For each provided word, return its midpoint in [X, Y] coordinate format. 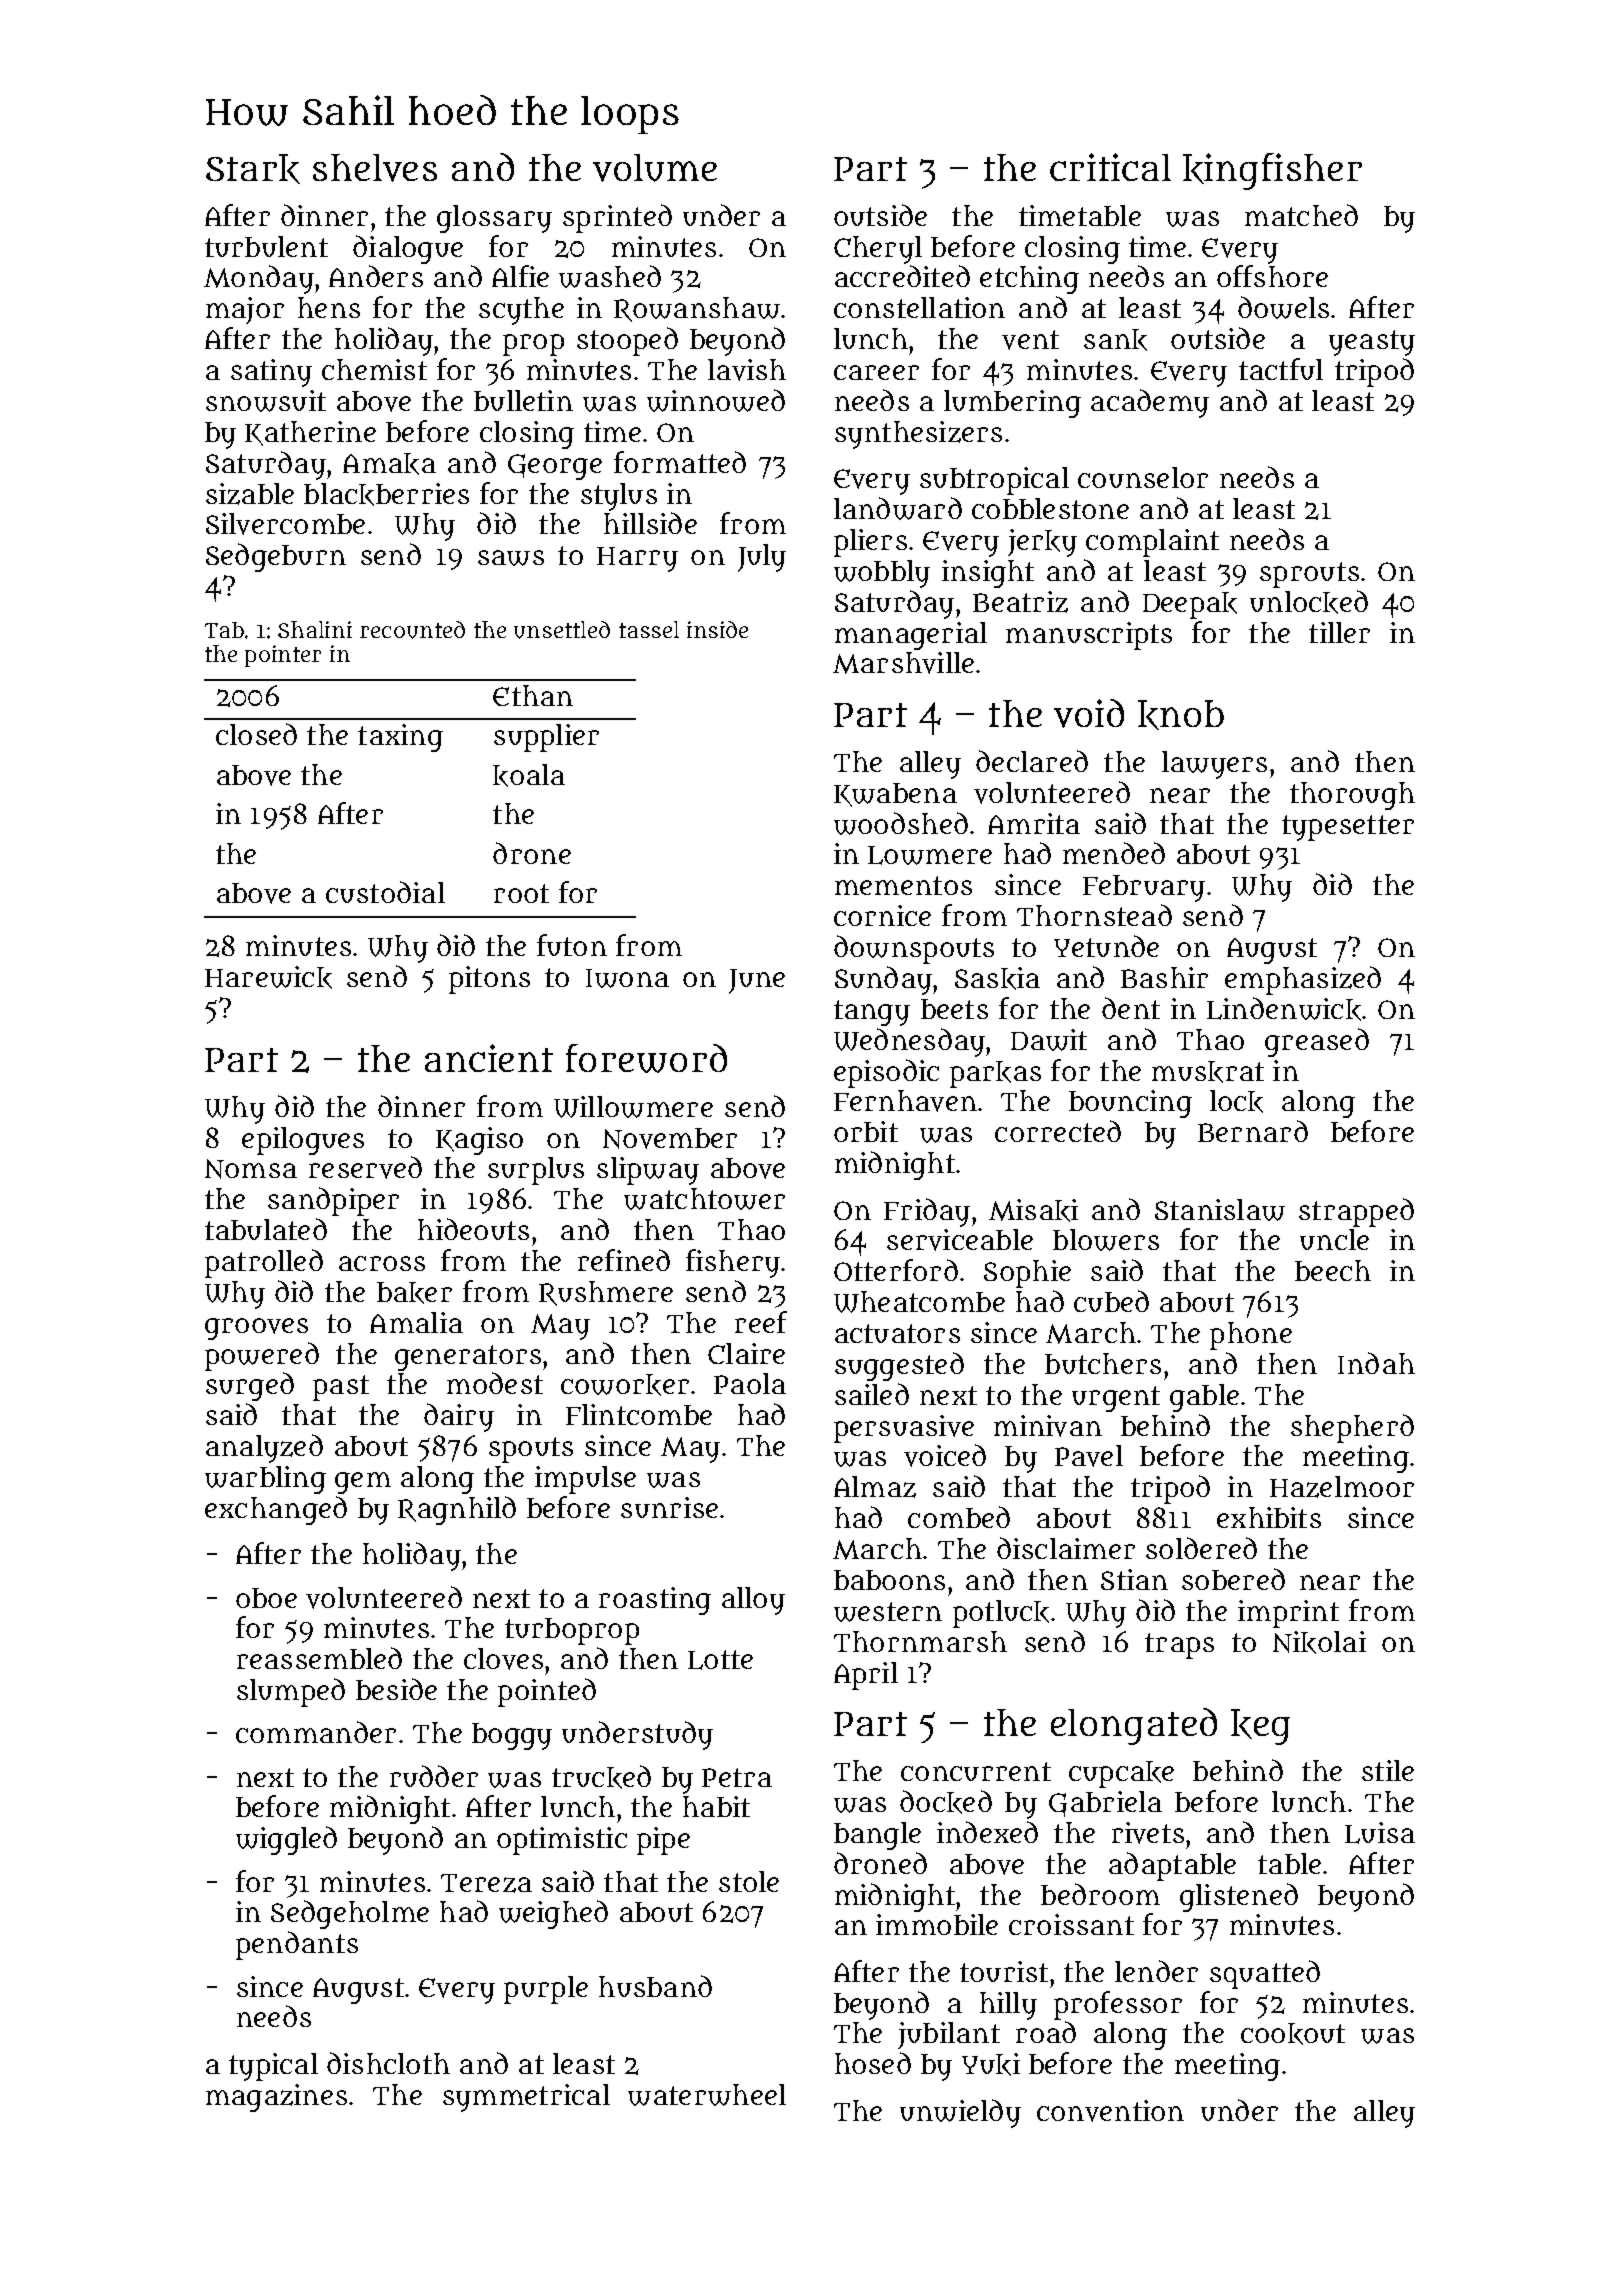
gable [1204, 1398]
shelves [375, 168]
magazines [276, 2098]
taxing [400, 738]
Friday [927, 1212]
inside [717, 629]
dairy [459, 1417]
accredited [902, 276]
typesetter [1348, 828]
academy [1150, 403]
